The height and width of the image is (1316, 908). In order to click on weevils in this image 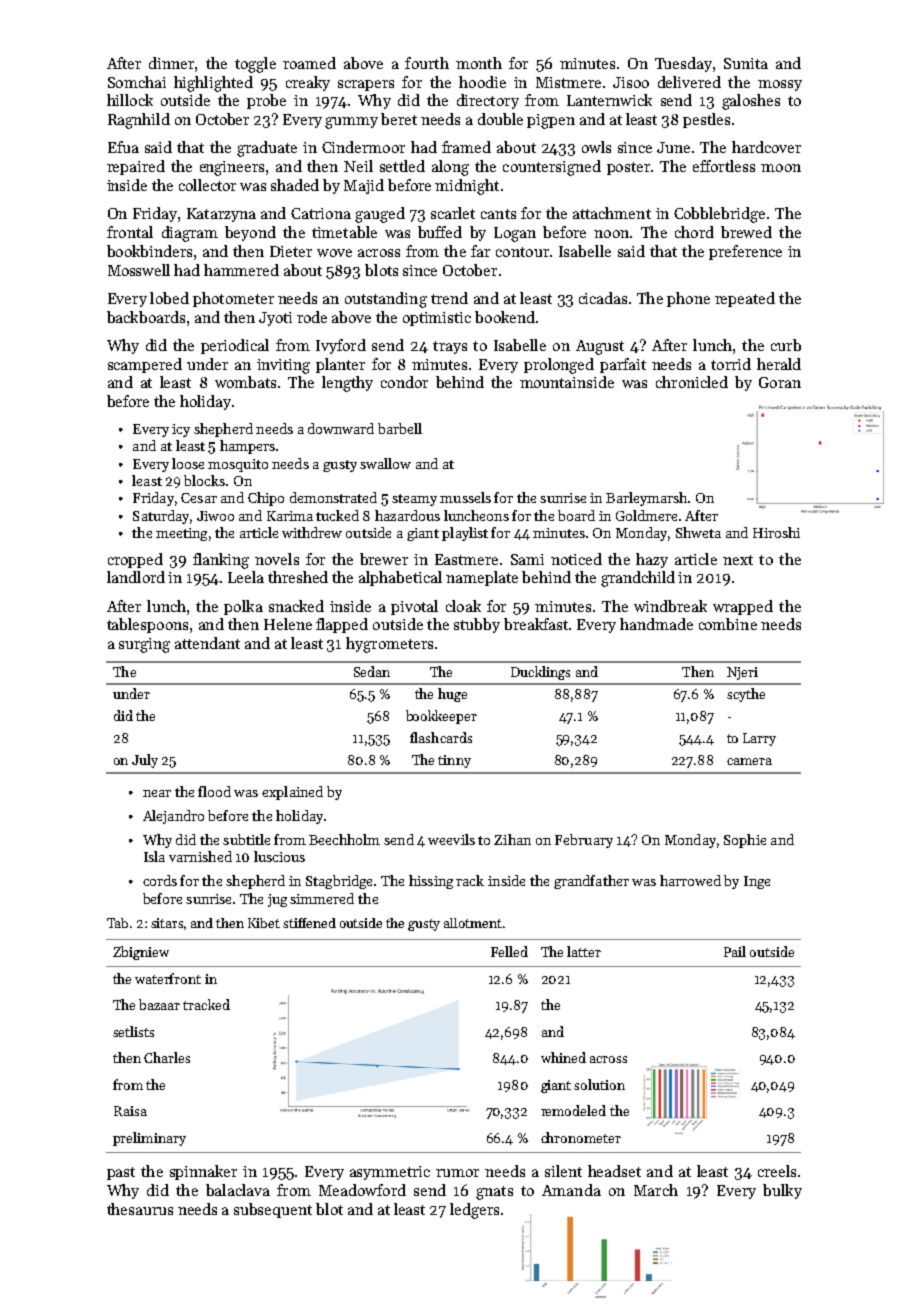, I will do `click(451, 839)`.
